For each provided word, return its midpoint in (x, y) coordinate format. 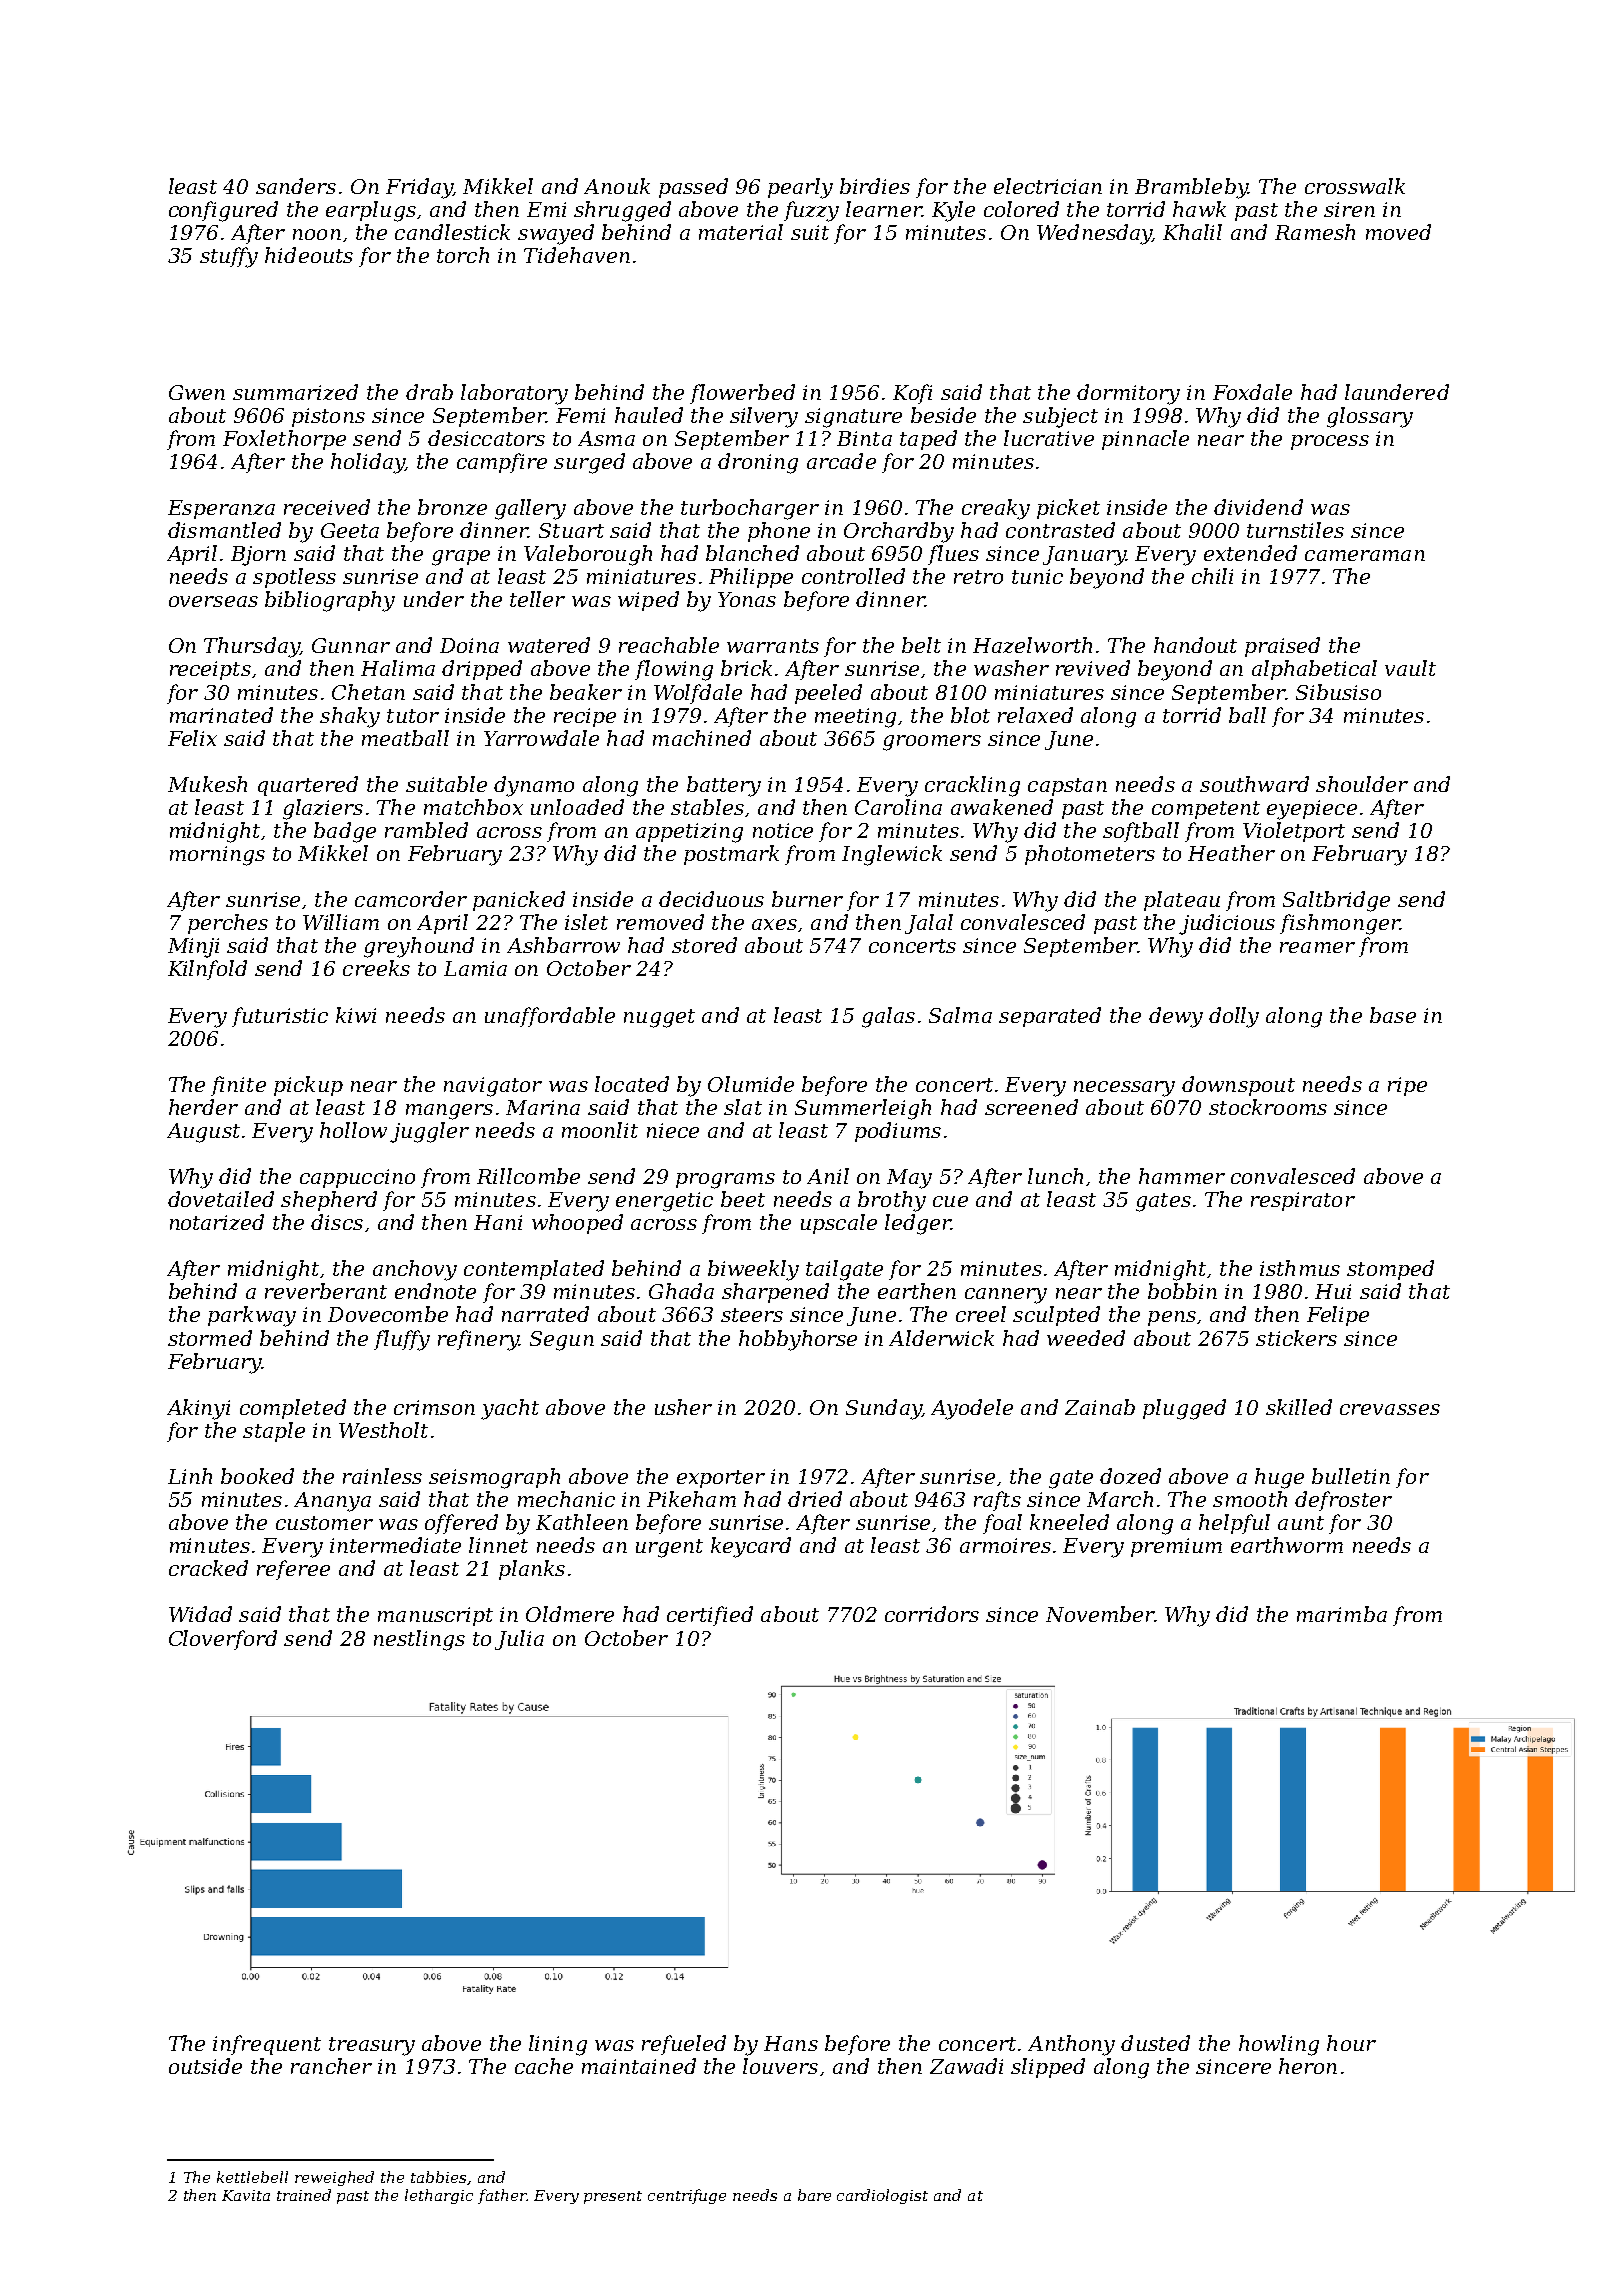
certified (710, 1616)
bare (814, 2195)
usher (683, 1407)
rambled (426, 830)
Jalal (929, 924)
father (502, 2196)
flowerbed (742, 394)
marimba (1342, 1614)
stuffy (229, 257)
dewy (1176, 1017)
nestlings (419, 1640)
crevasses (1390, 1409)
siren (1349, 209)
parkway (252, 1316)
